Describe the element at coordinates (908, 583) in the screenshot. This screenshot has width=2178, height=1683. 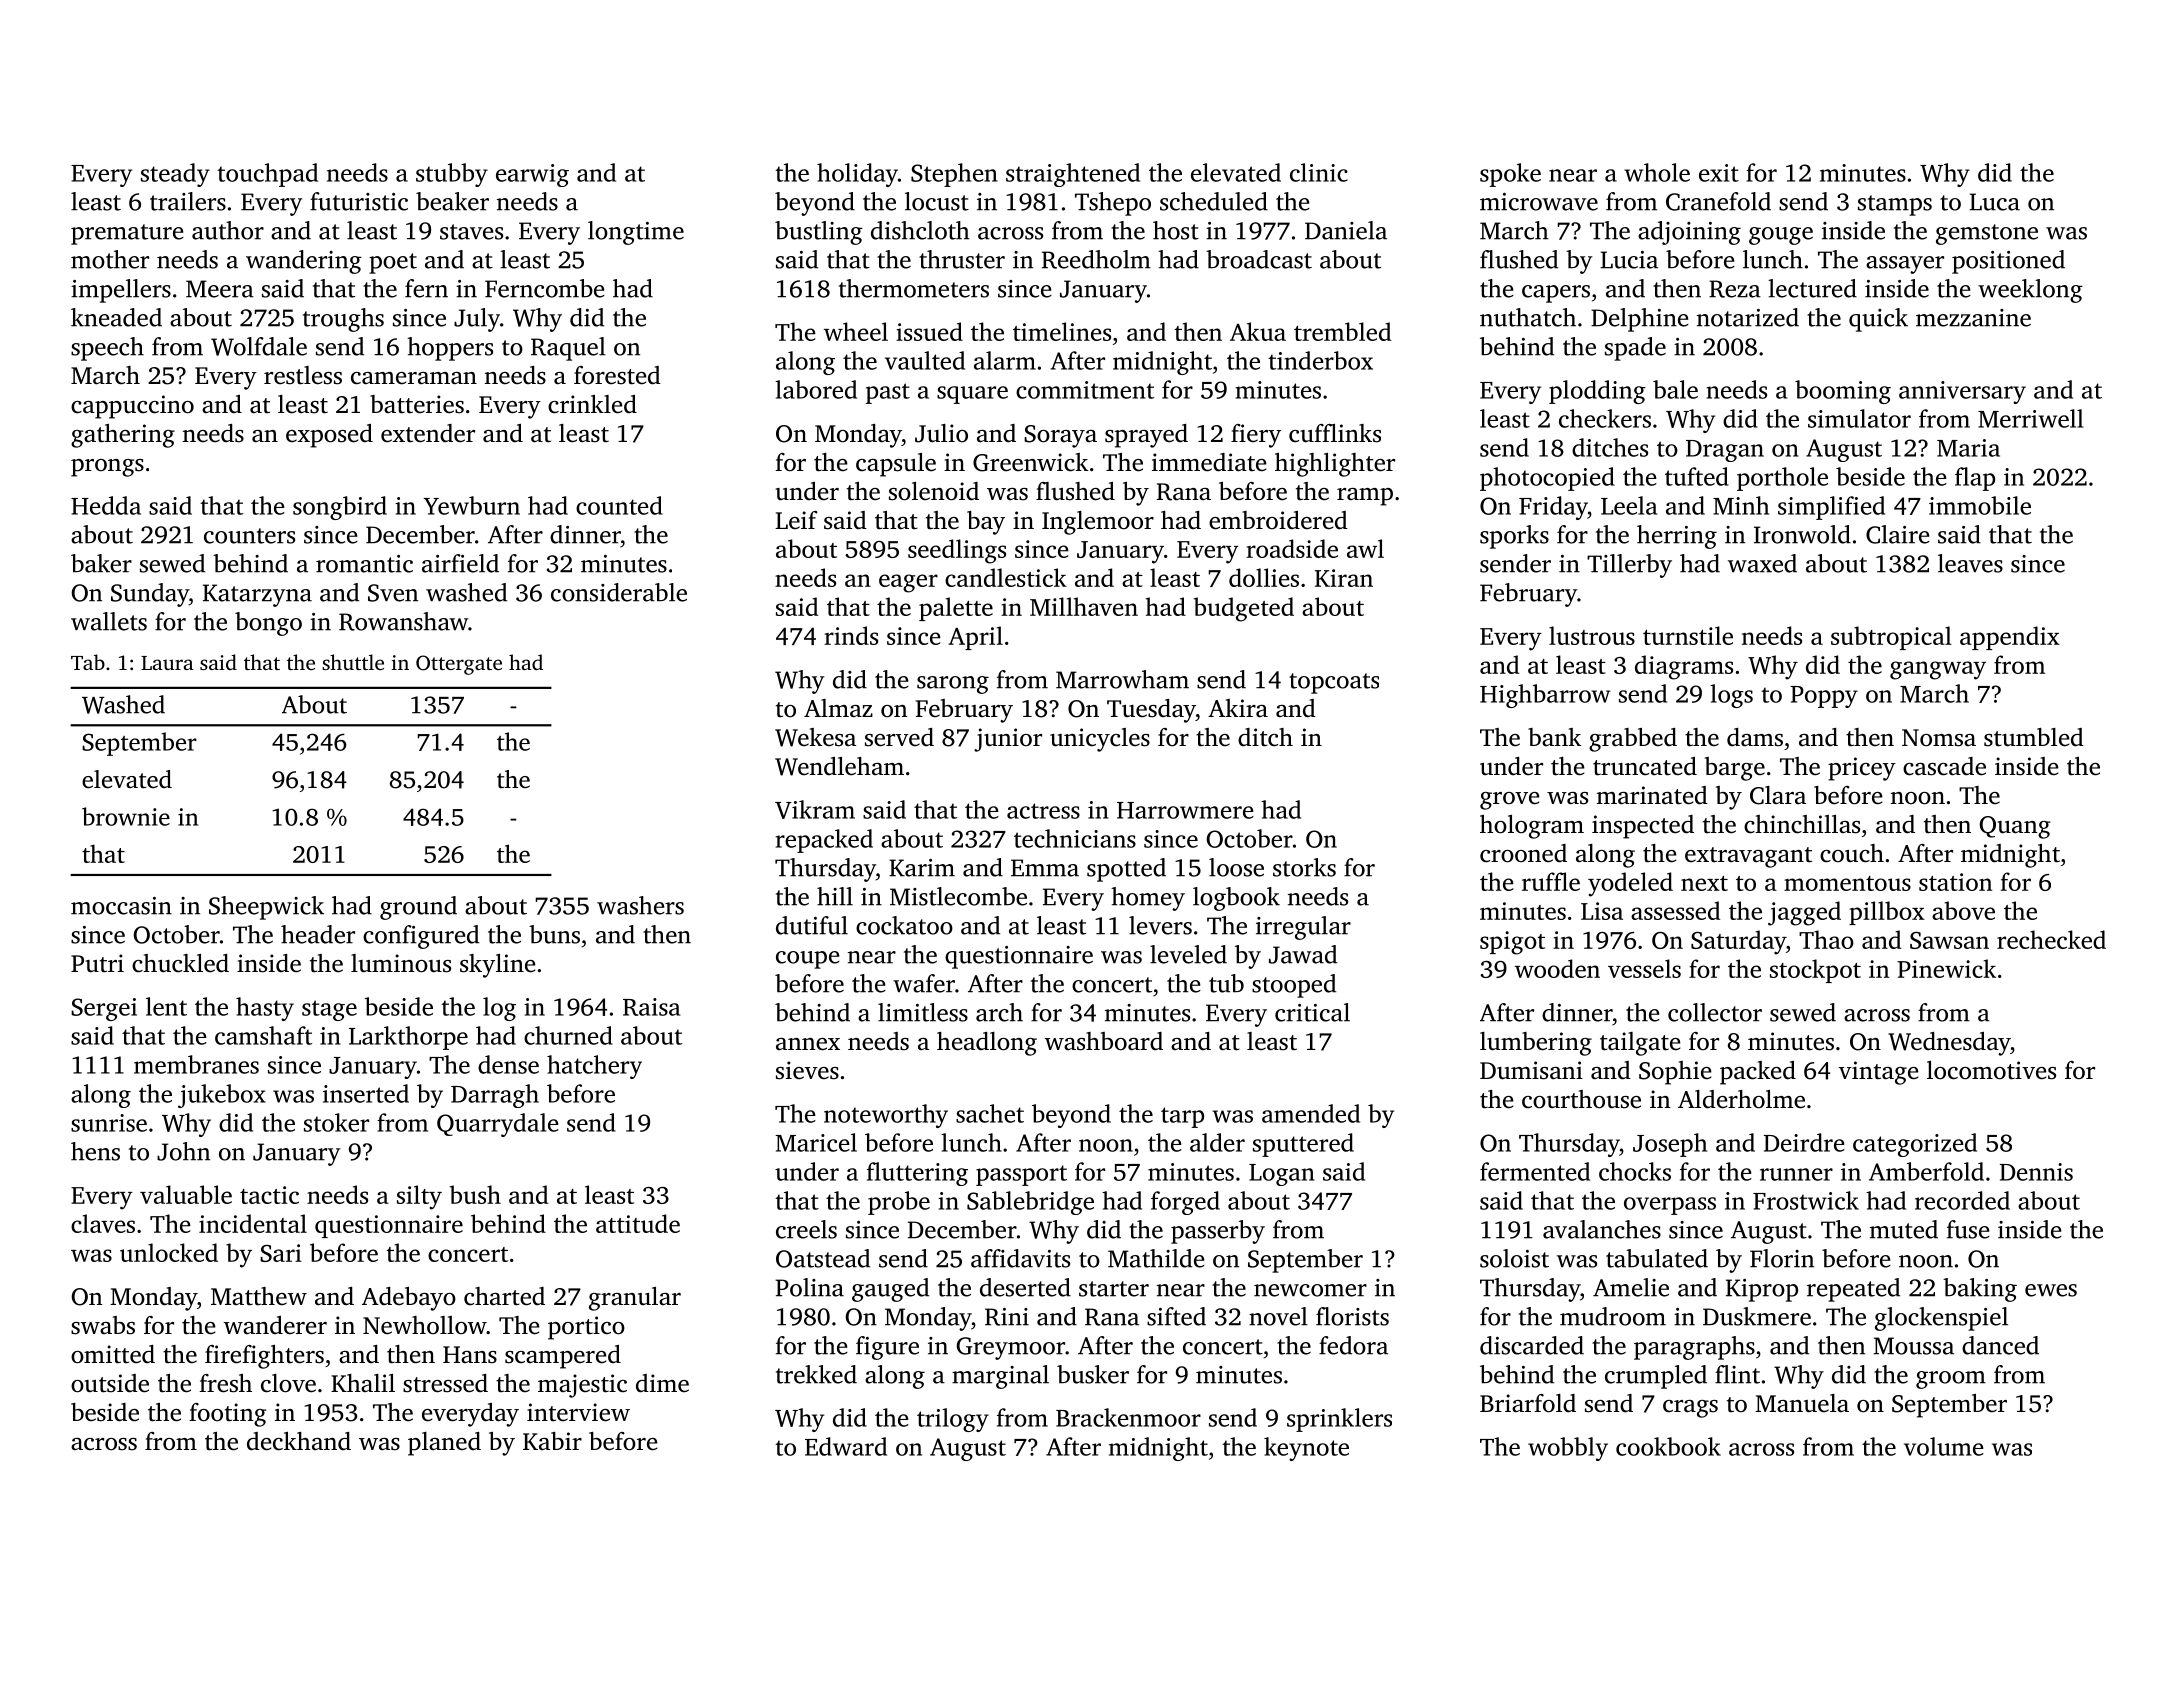
I see `eager` at that location.
